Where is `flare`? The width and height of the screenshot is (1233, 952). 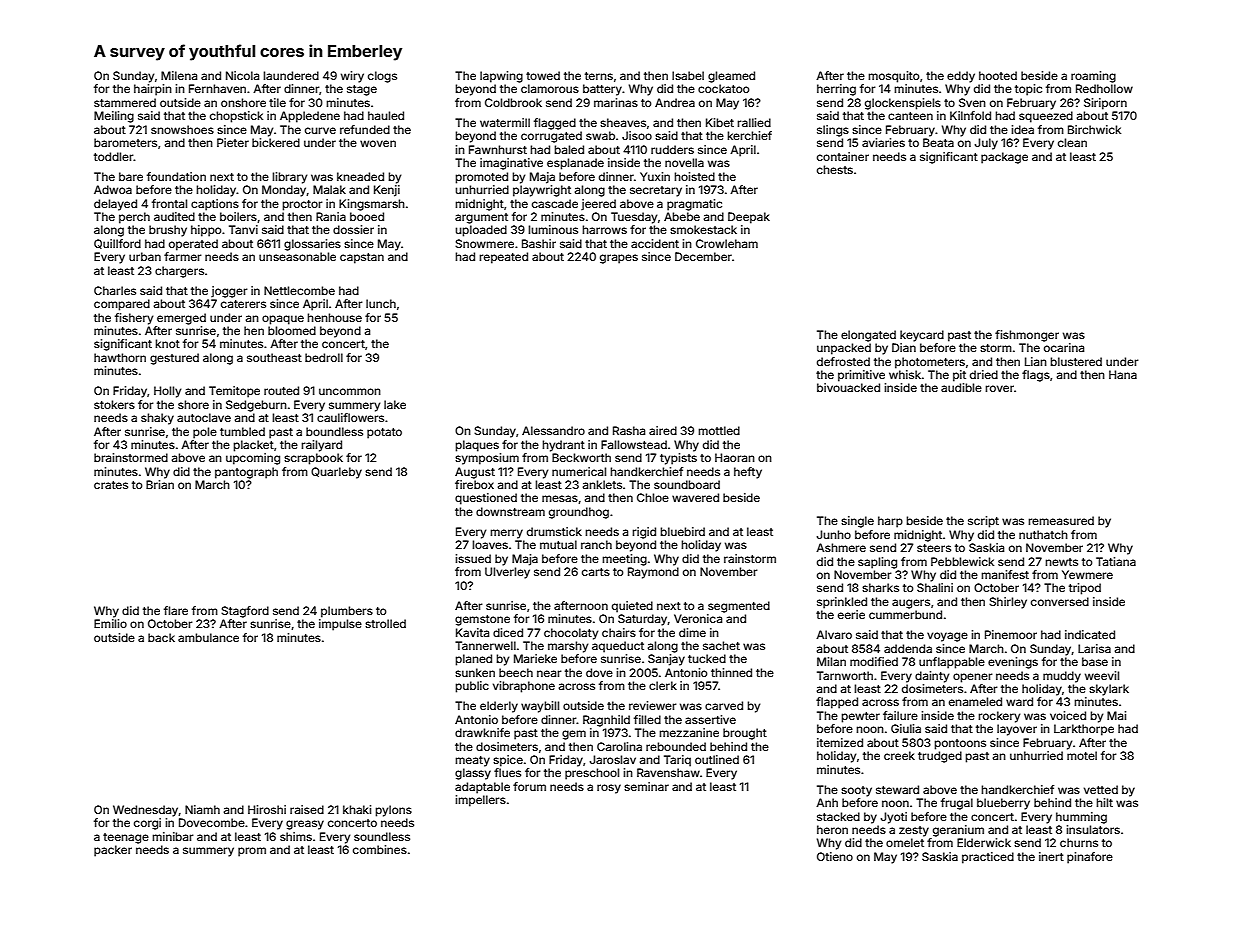
flare is located at coordinates (176, 610).
